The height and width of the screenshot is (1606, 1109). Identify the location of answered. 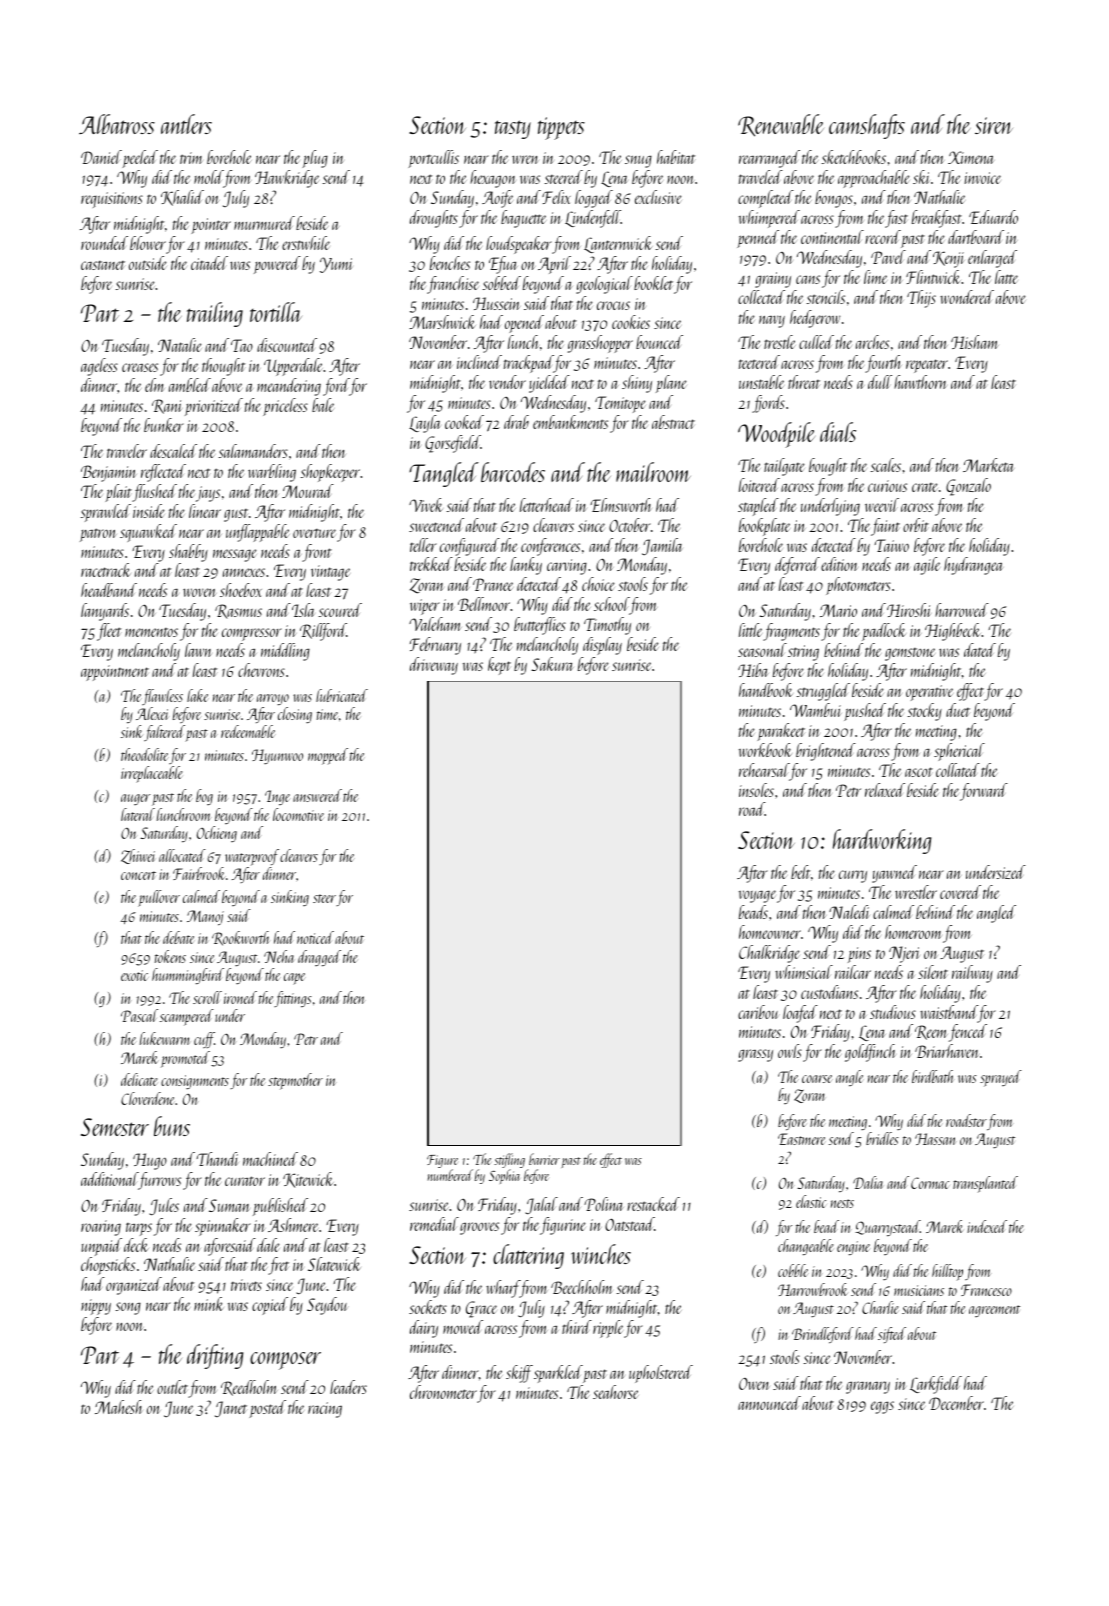
(317, 795).
